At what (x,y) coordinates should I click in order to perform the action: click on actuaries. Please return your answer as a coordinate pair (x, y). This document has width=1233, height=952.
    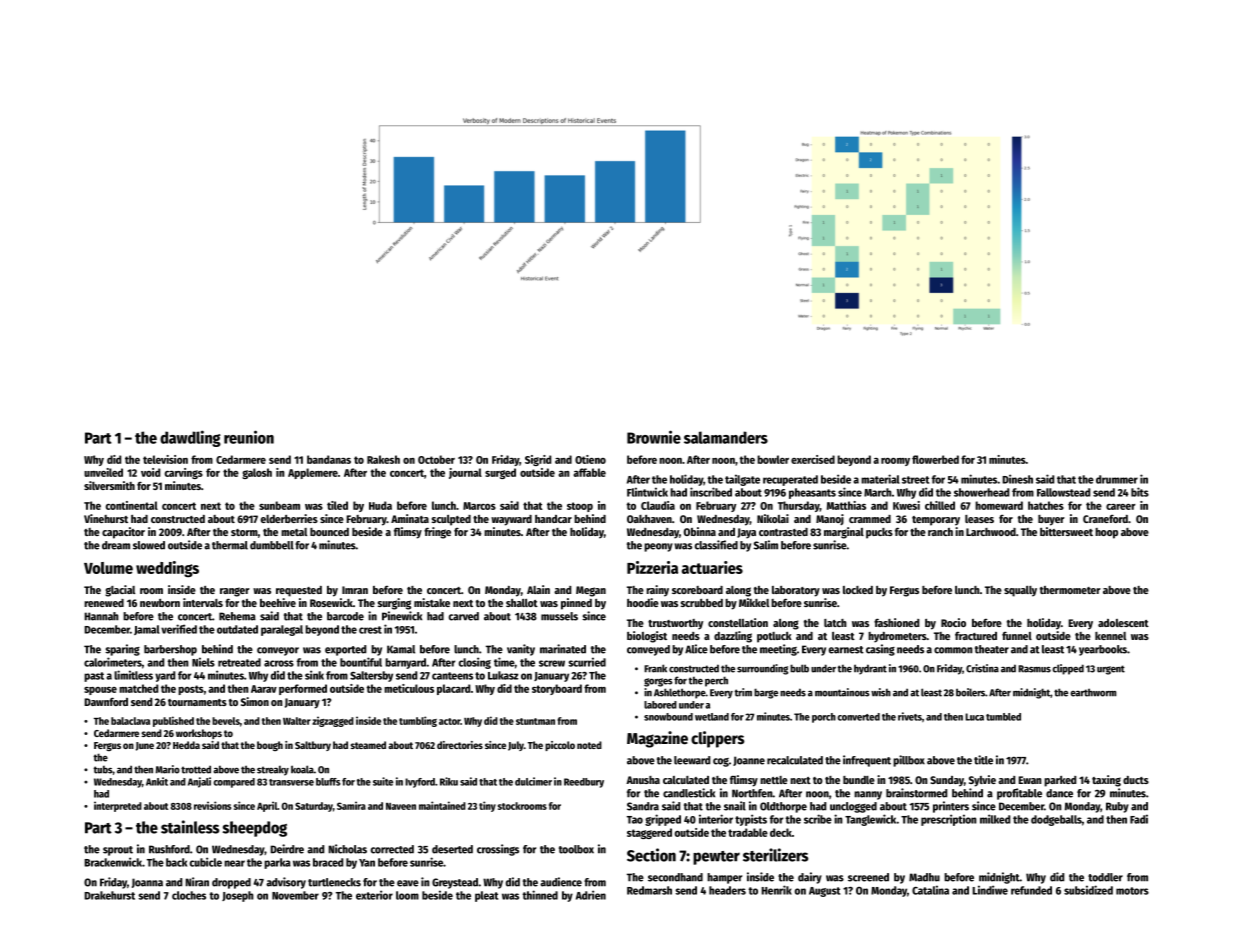
    Looking at the image, I should click on (712, 567).
